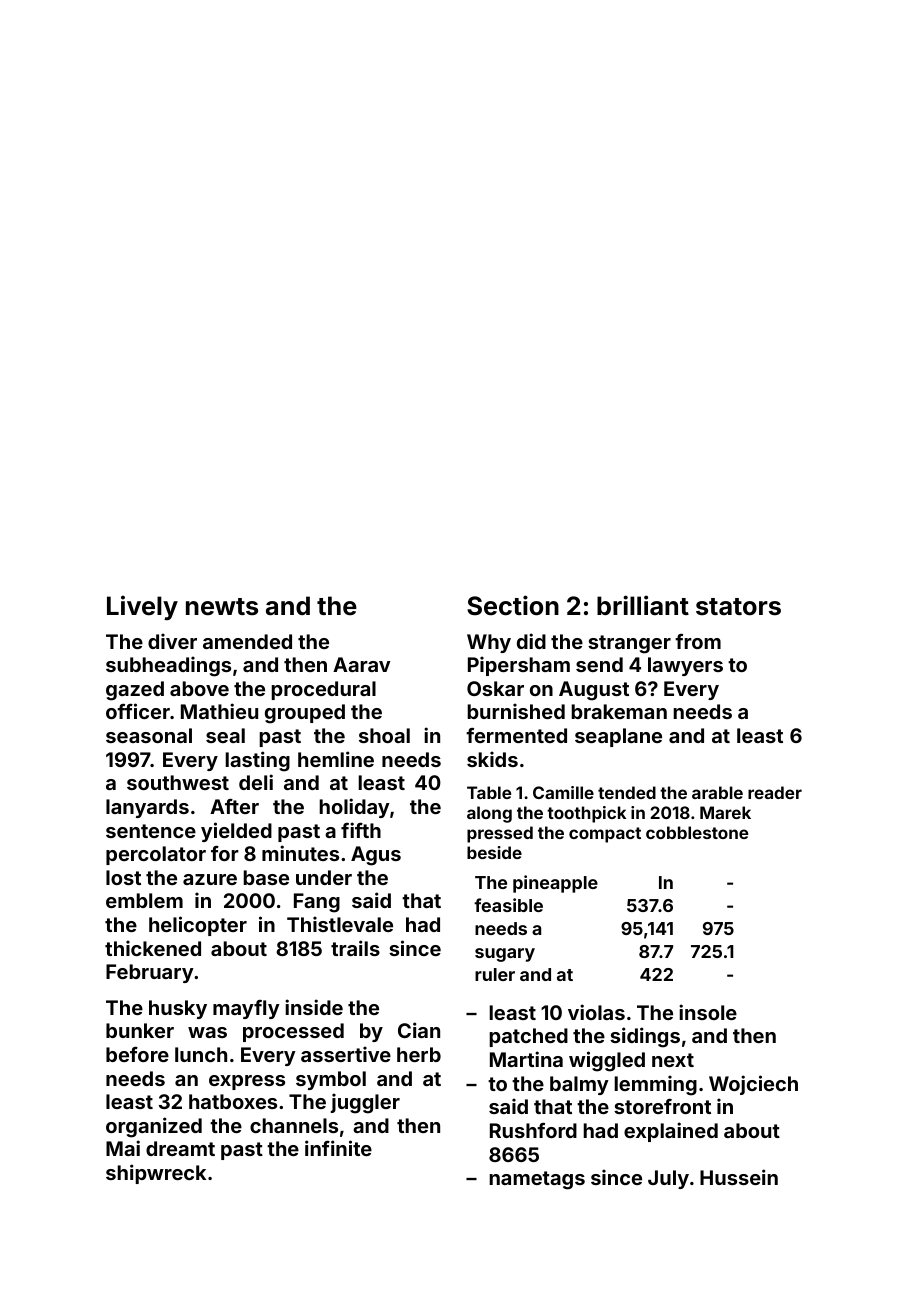 This screenshot has height=1316, width=908. Describe the element at coordinates (643, 605) in the screenshot. I see `brilliant` at that location.
